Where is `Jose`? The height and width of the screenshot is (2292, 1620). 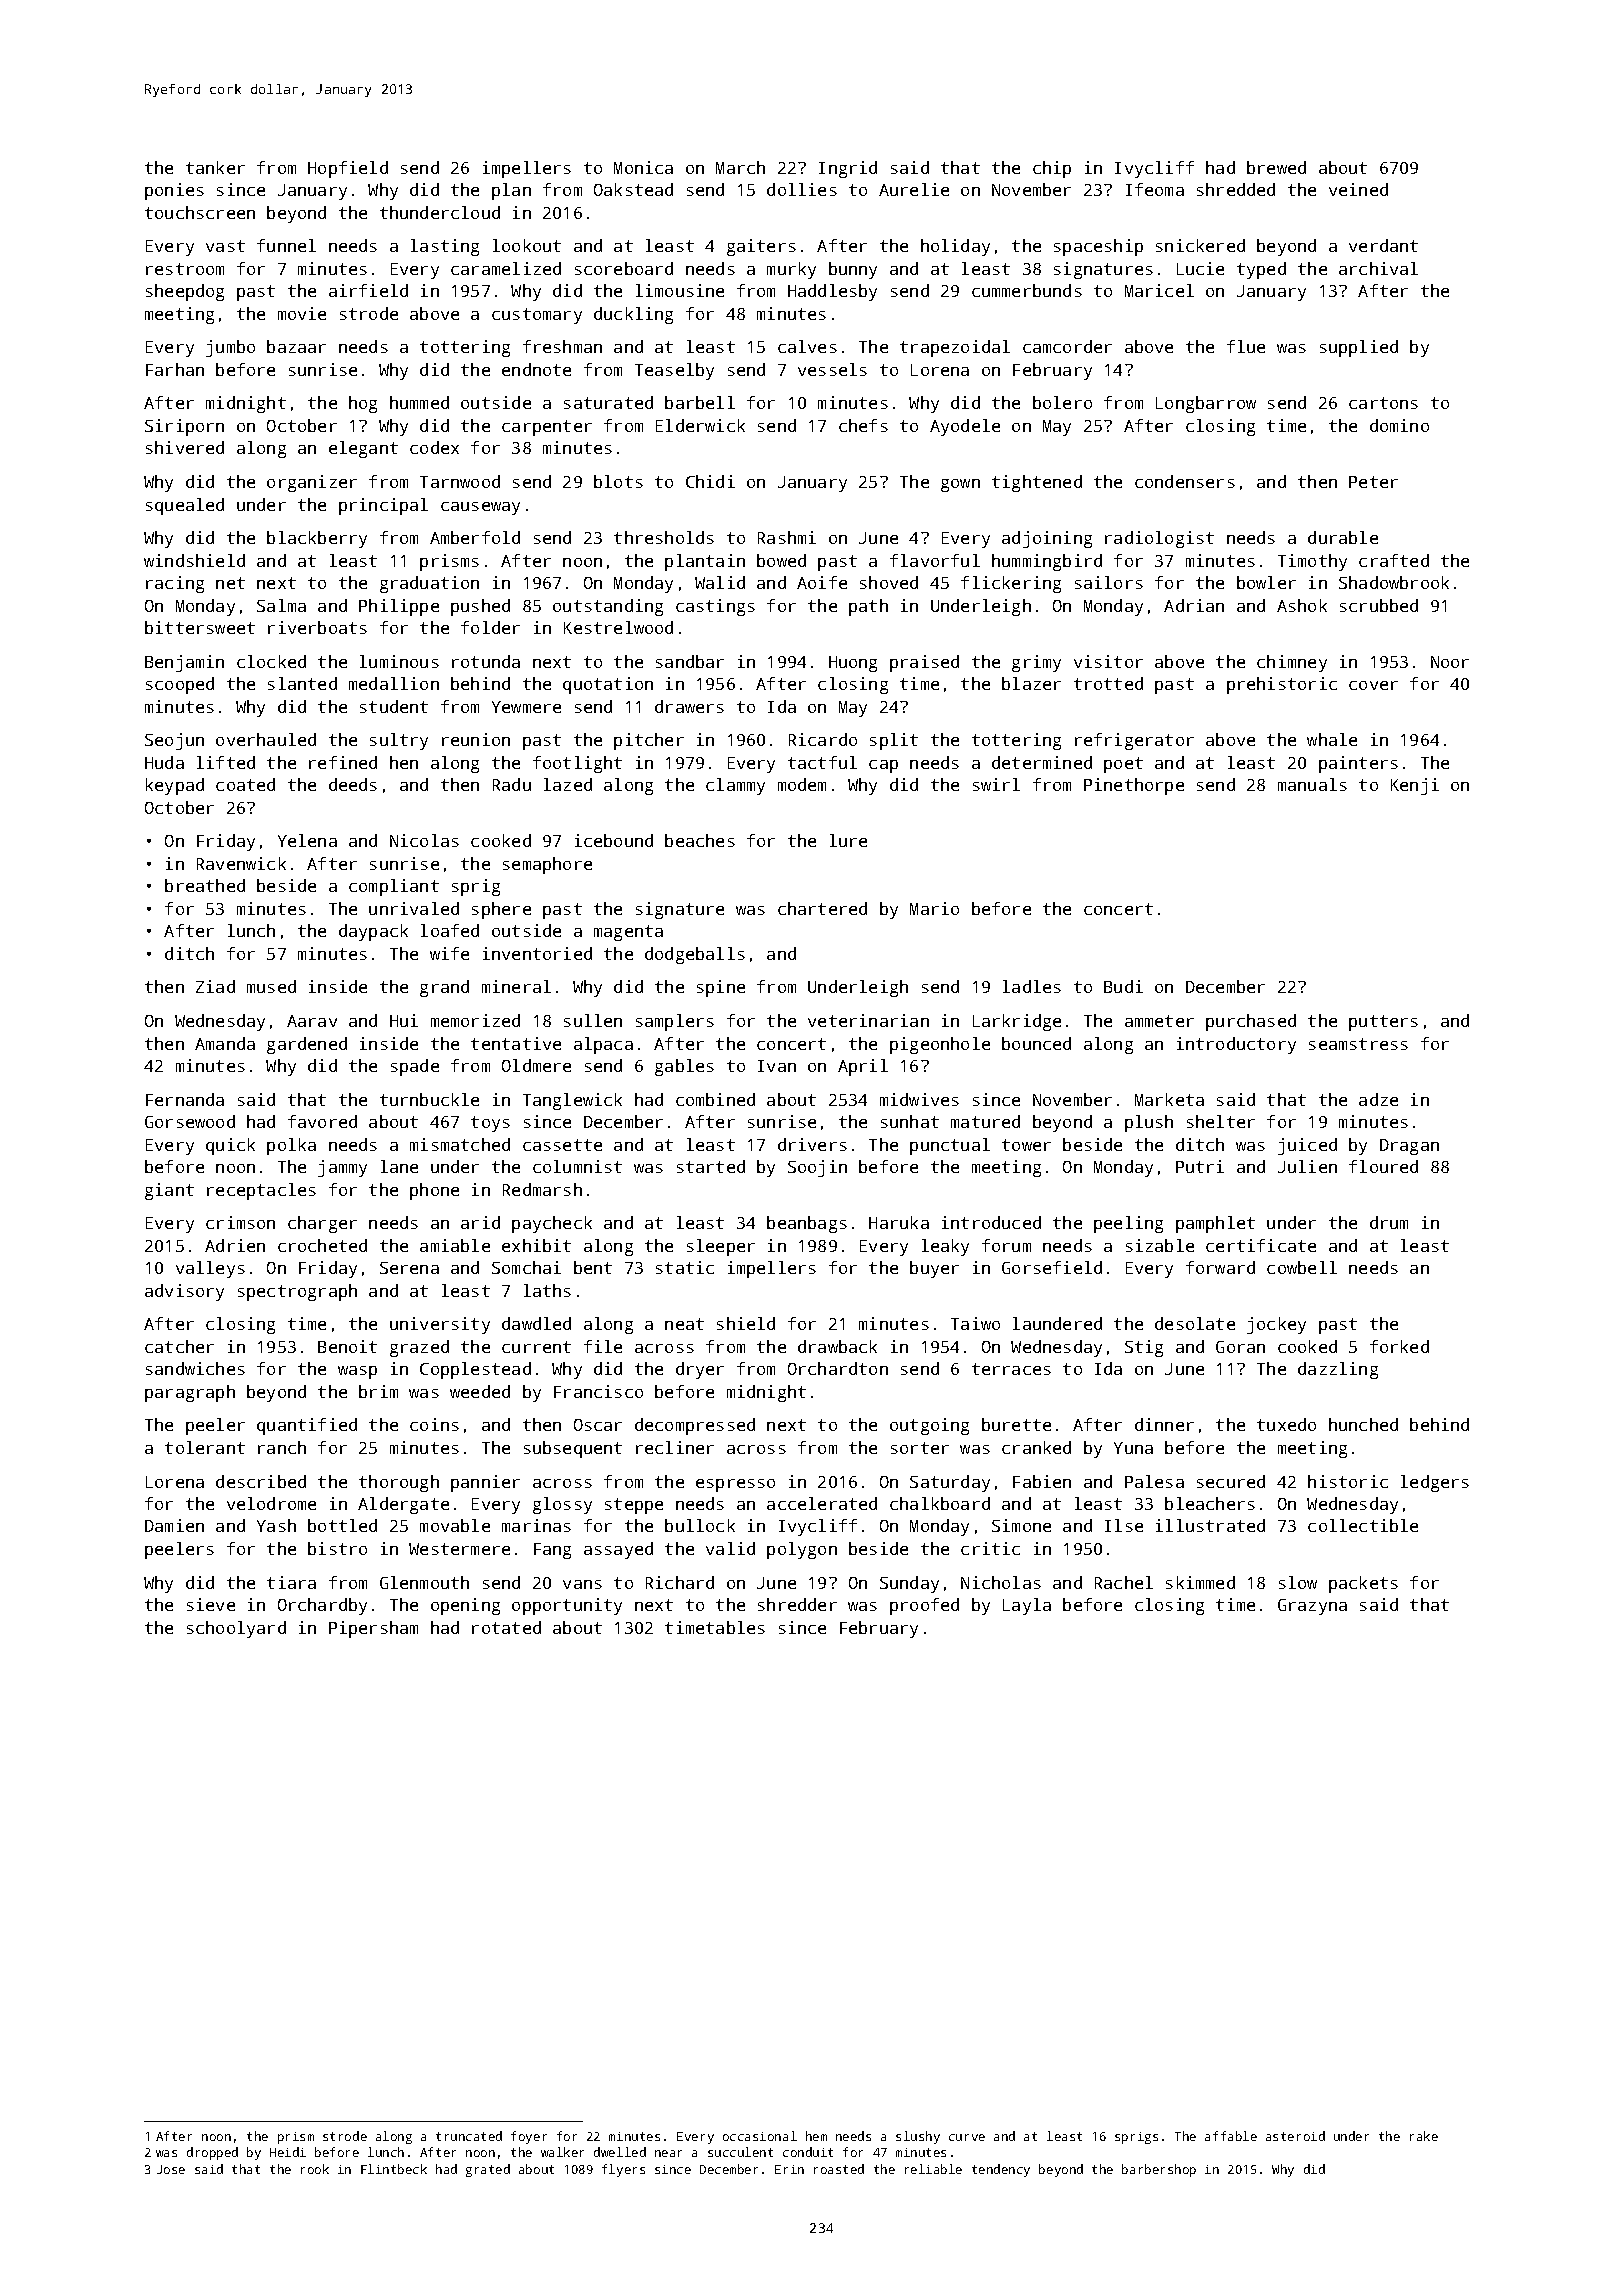
Jose is located at coordinates (171, 2169).
